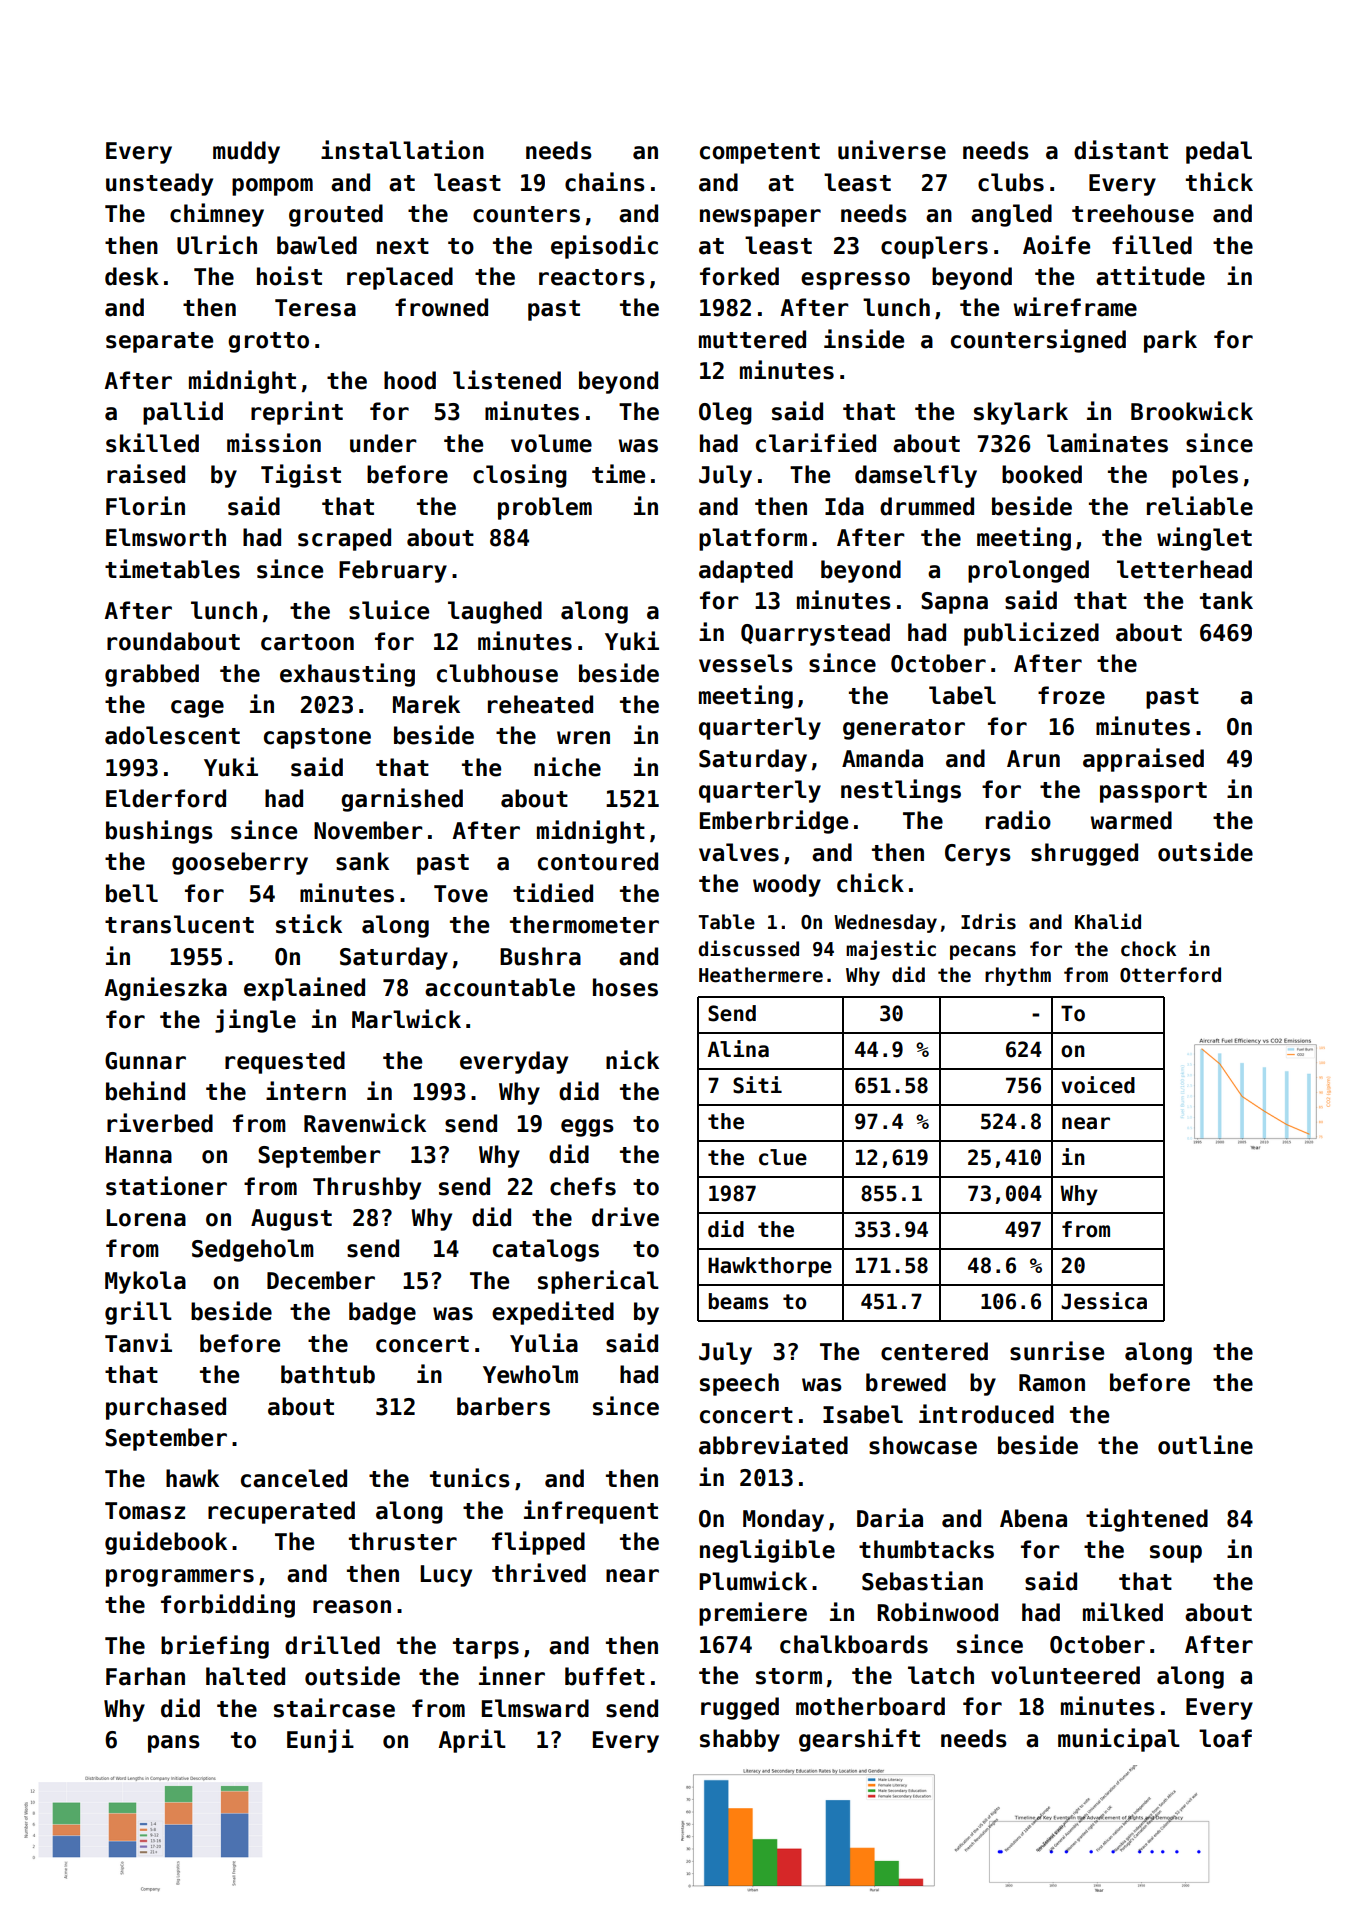 The image size is (1358, 1920). What do you see at coordinates (567, 767) in the document?
I see `niche` at bounding box center [567, 767].
